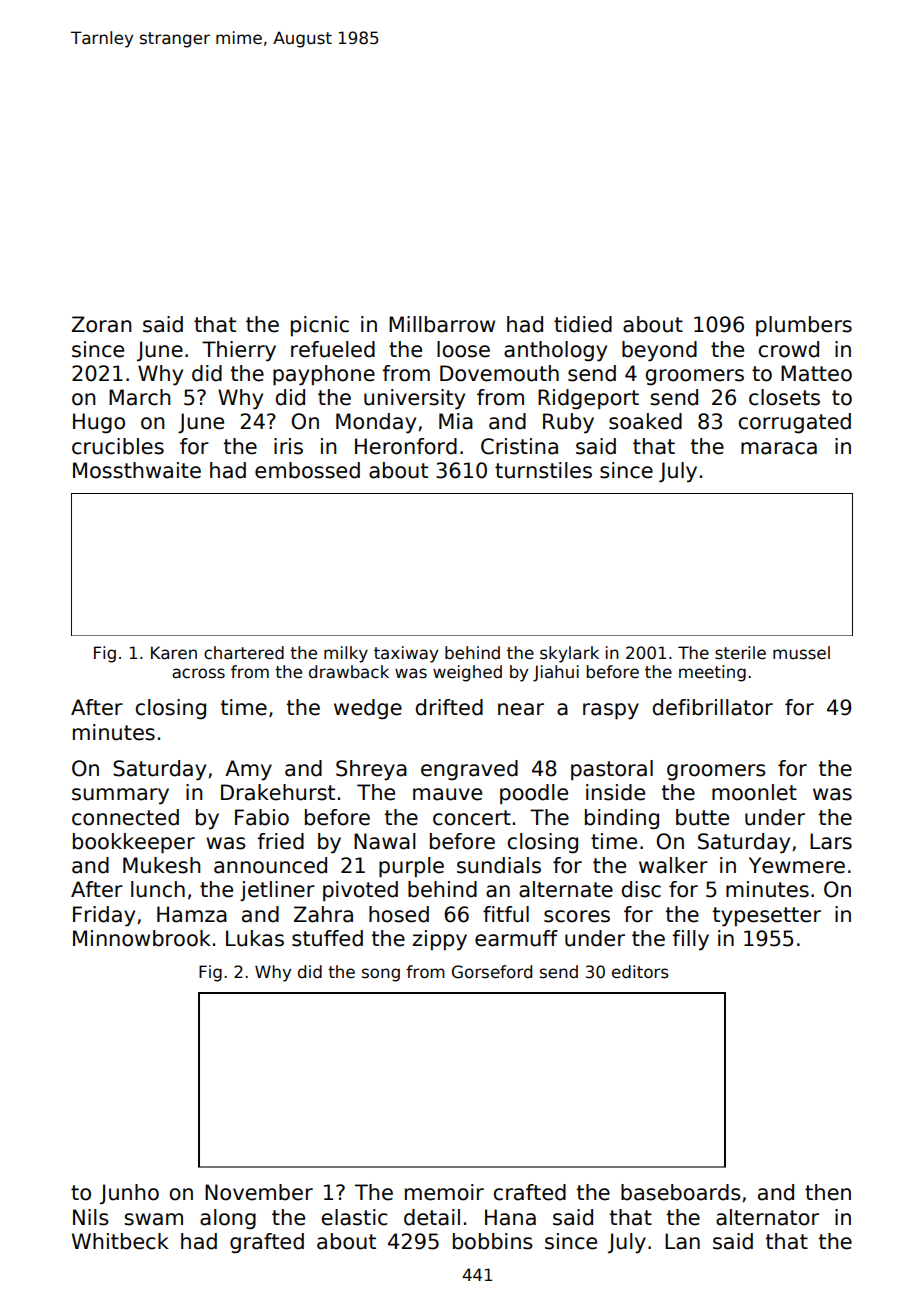  I want to click on butte, so click(702, 817).
